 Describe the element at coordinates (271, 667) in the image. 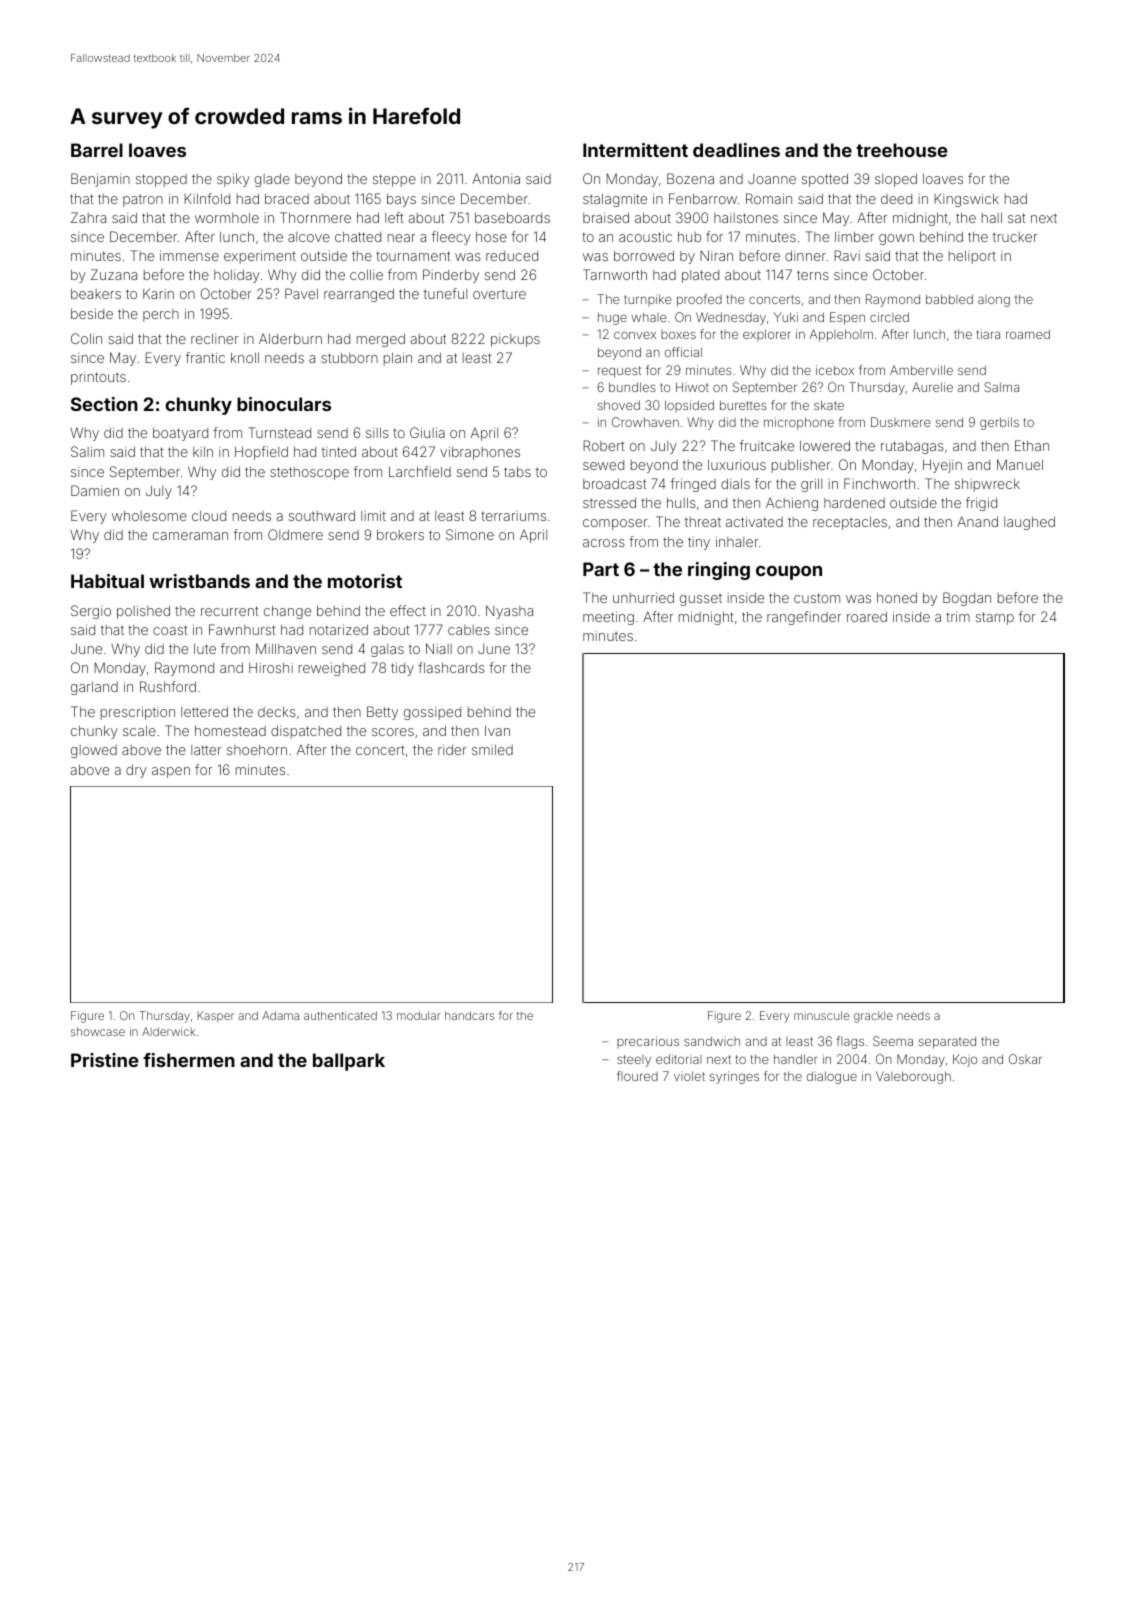

I see `Hiroshi` at that location.
